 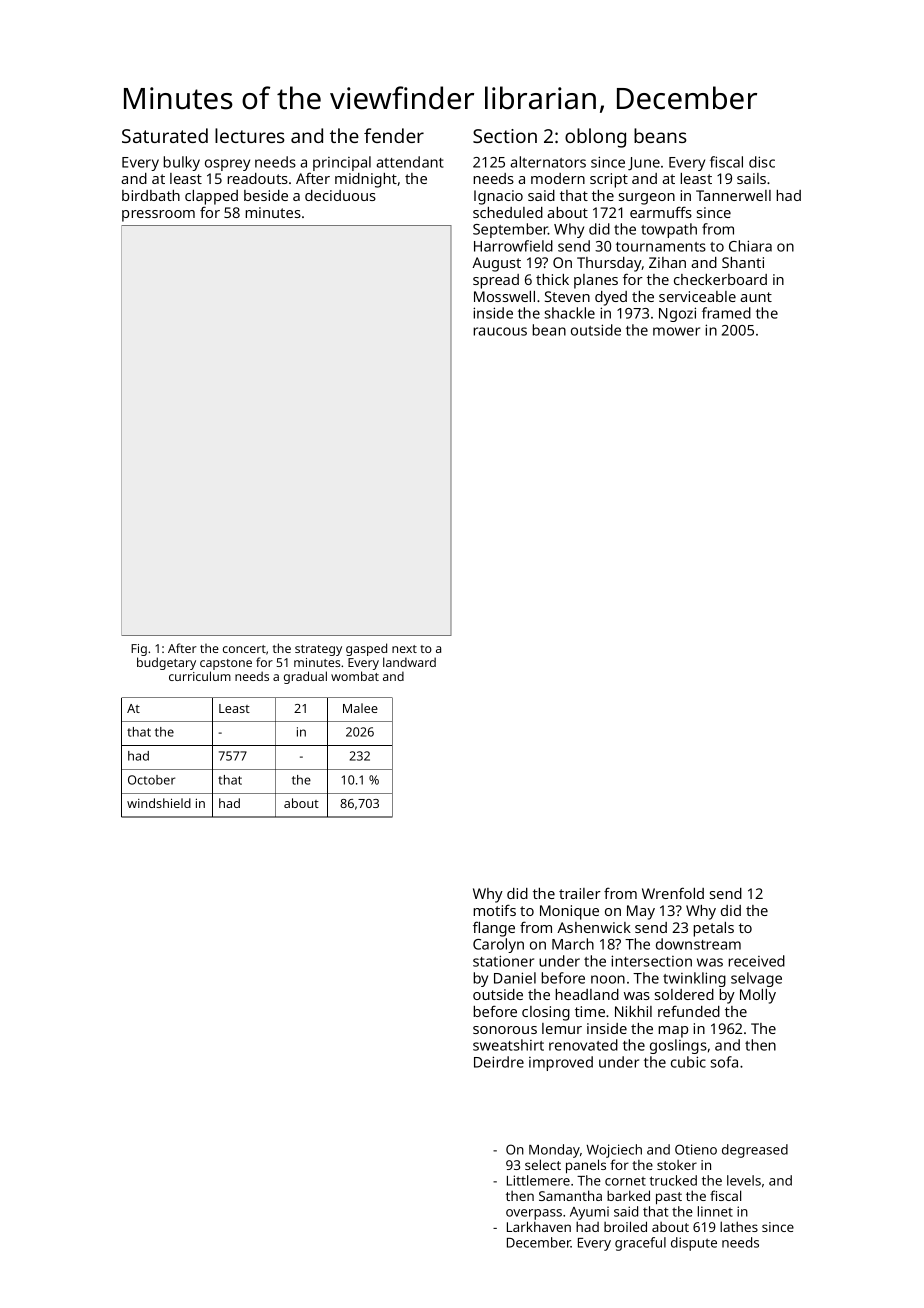 What do you see at coordinates (580, 893) in the page?
I see `trailer` at bounding box center [580, 893].
